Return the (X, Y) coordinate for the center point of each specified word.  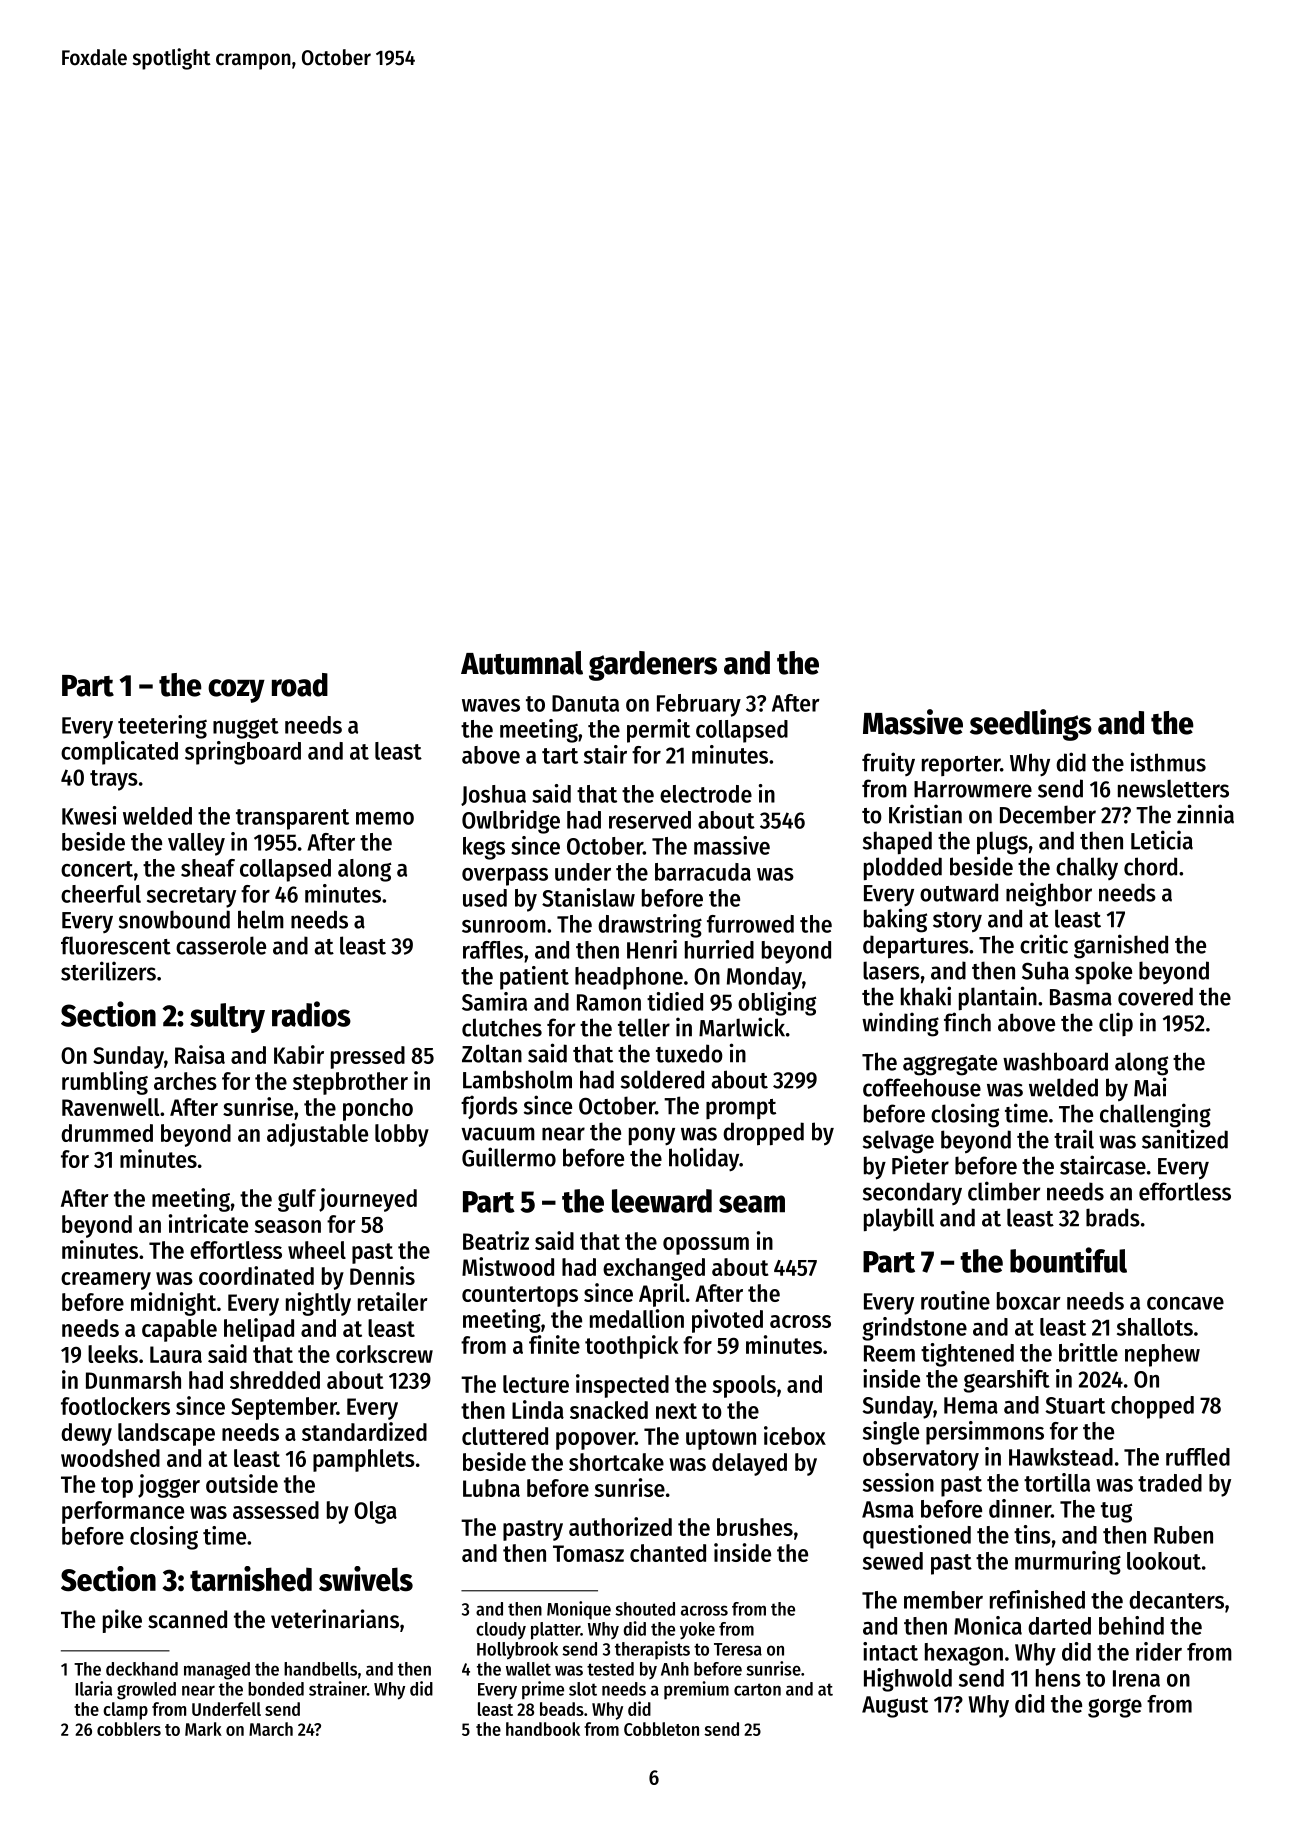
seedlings (1031, 725)
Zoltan (492, 1053)
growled (146, 1691)
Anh (675, 1669)
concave (1185, 1303)
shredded (275, 1380)
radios (311, 1014)
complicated (119, 753)
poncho (378, 1109)
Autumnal (522, 663)
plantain (998, 998)
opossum (706, 1246)
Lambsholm (517, 1079)
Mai (1150, 1087)
